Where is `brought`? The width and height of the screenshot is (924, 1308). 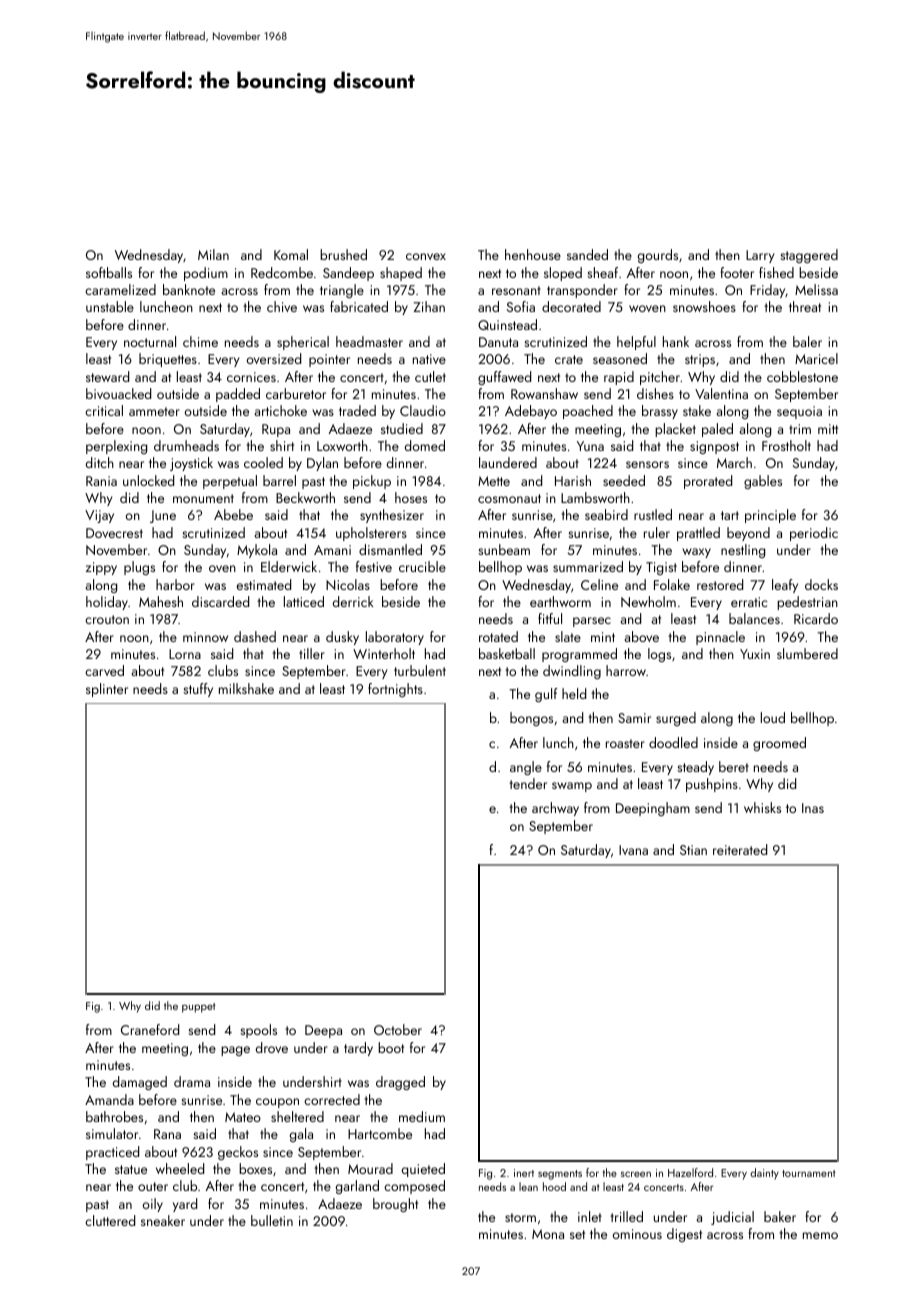 brought is located at coordinates (395, 1205).
